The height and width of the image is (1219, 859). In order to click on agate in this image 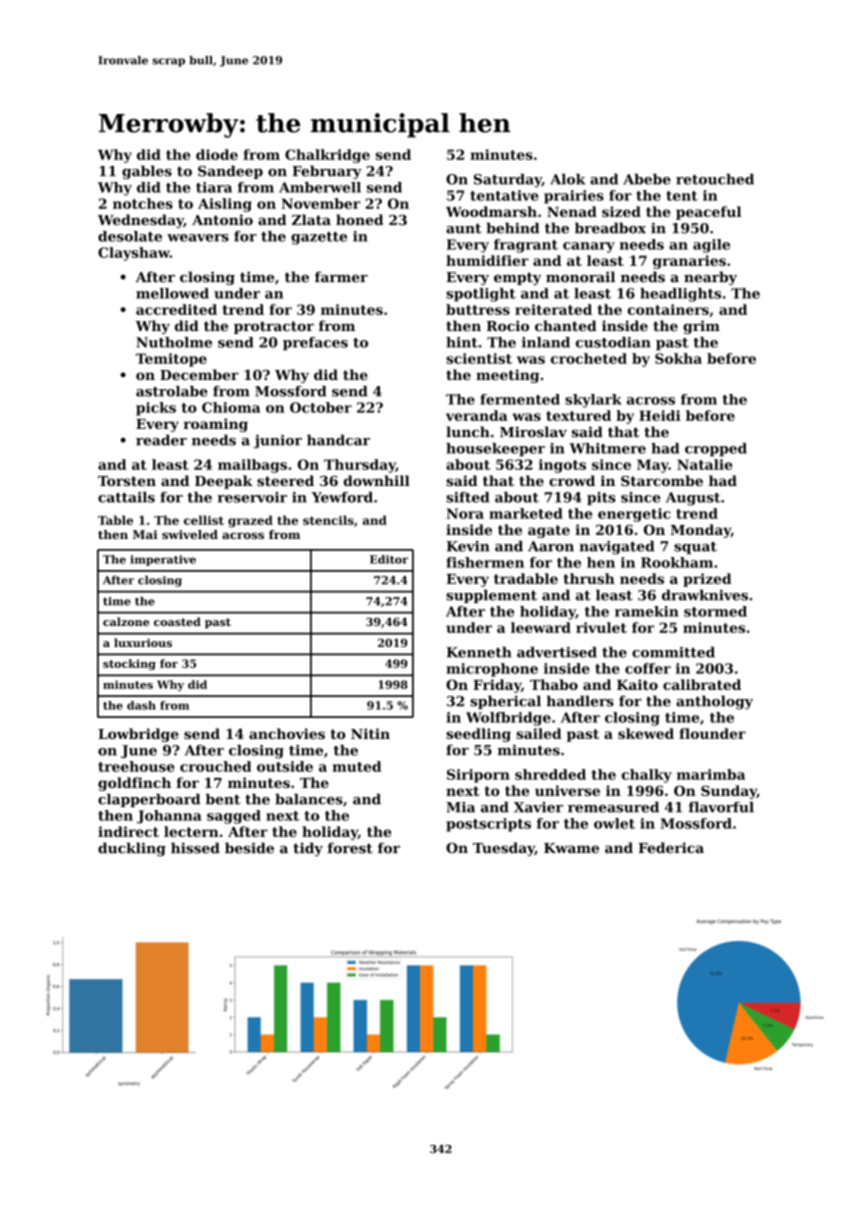, I will do `click(549, 531)`.
